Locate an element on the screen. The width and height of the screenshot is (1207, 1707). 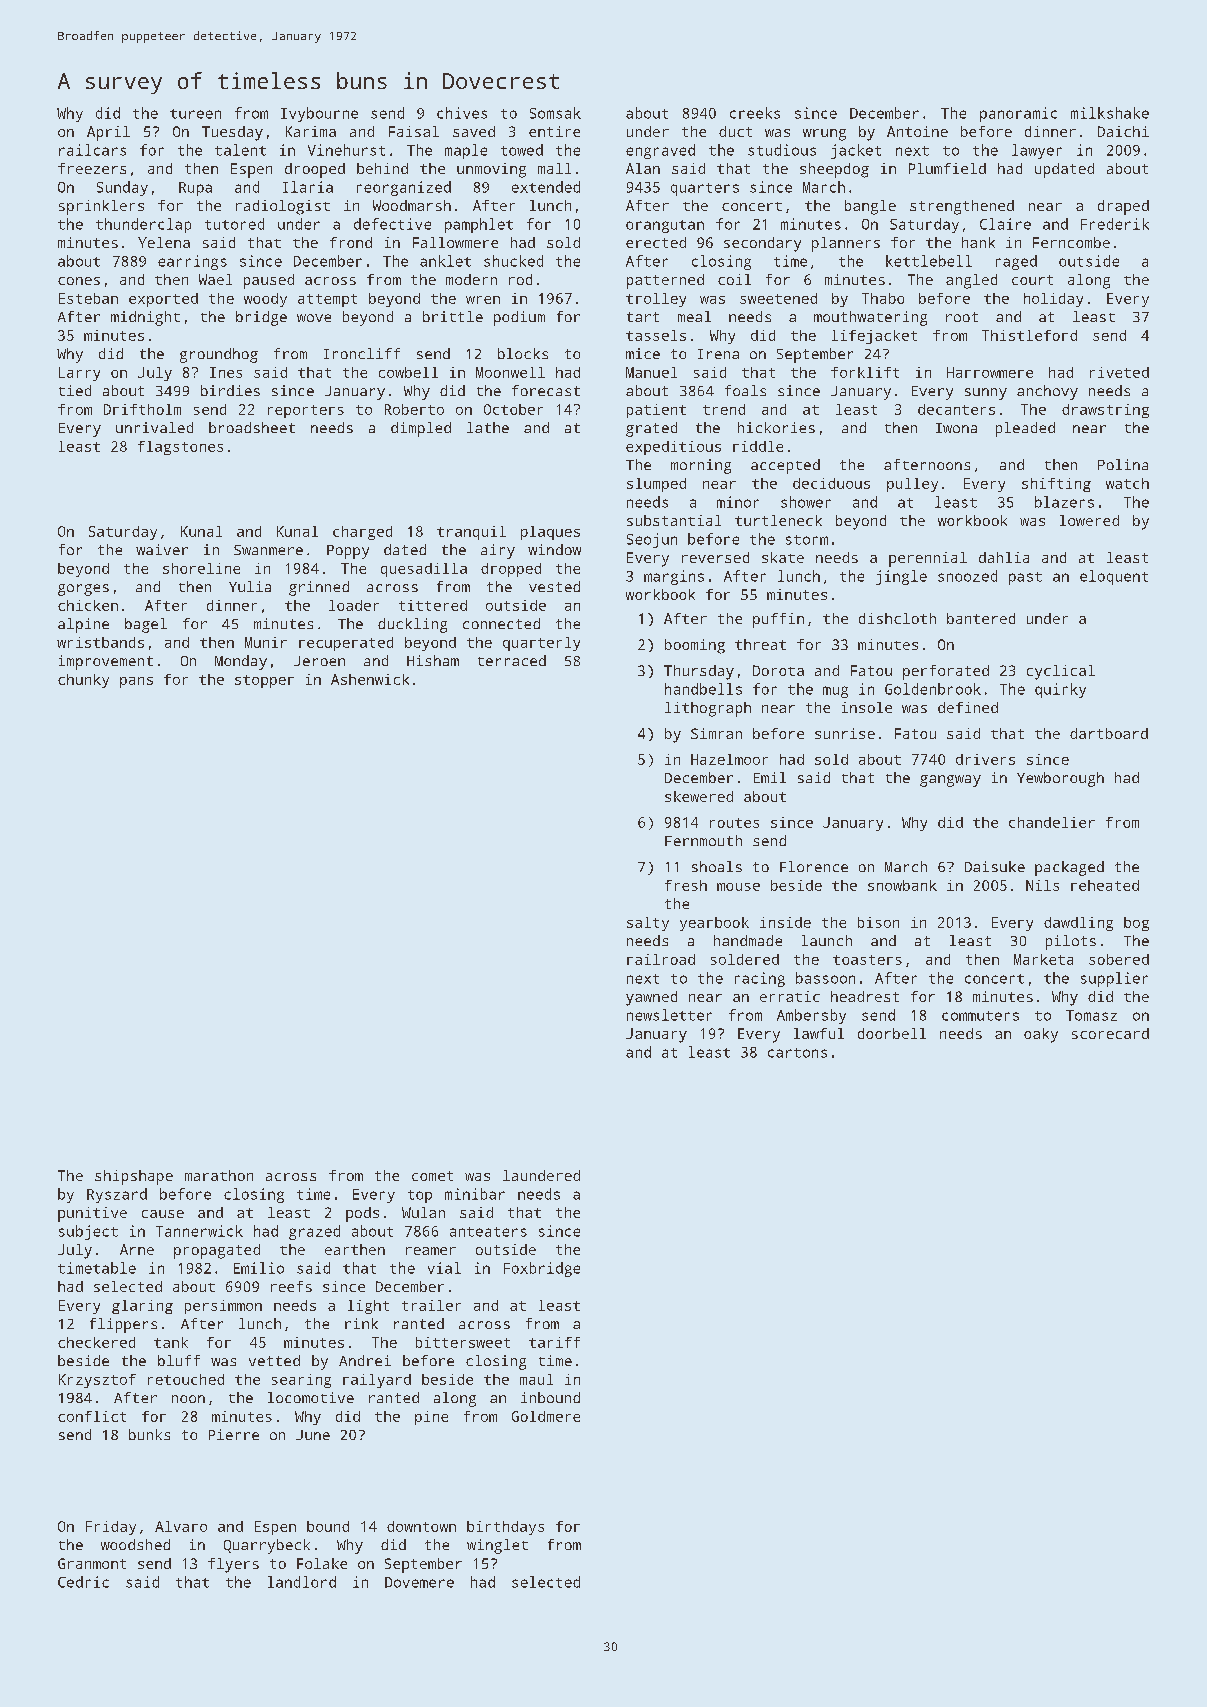
chunky is located at coordinates (83, 681).
